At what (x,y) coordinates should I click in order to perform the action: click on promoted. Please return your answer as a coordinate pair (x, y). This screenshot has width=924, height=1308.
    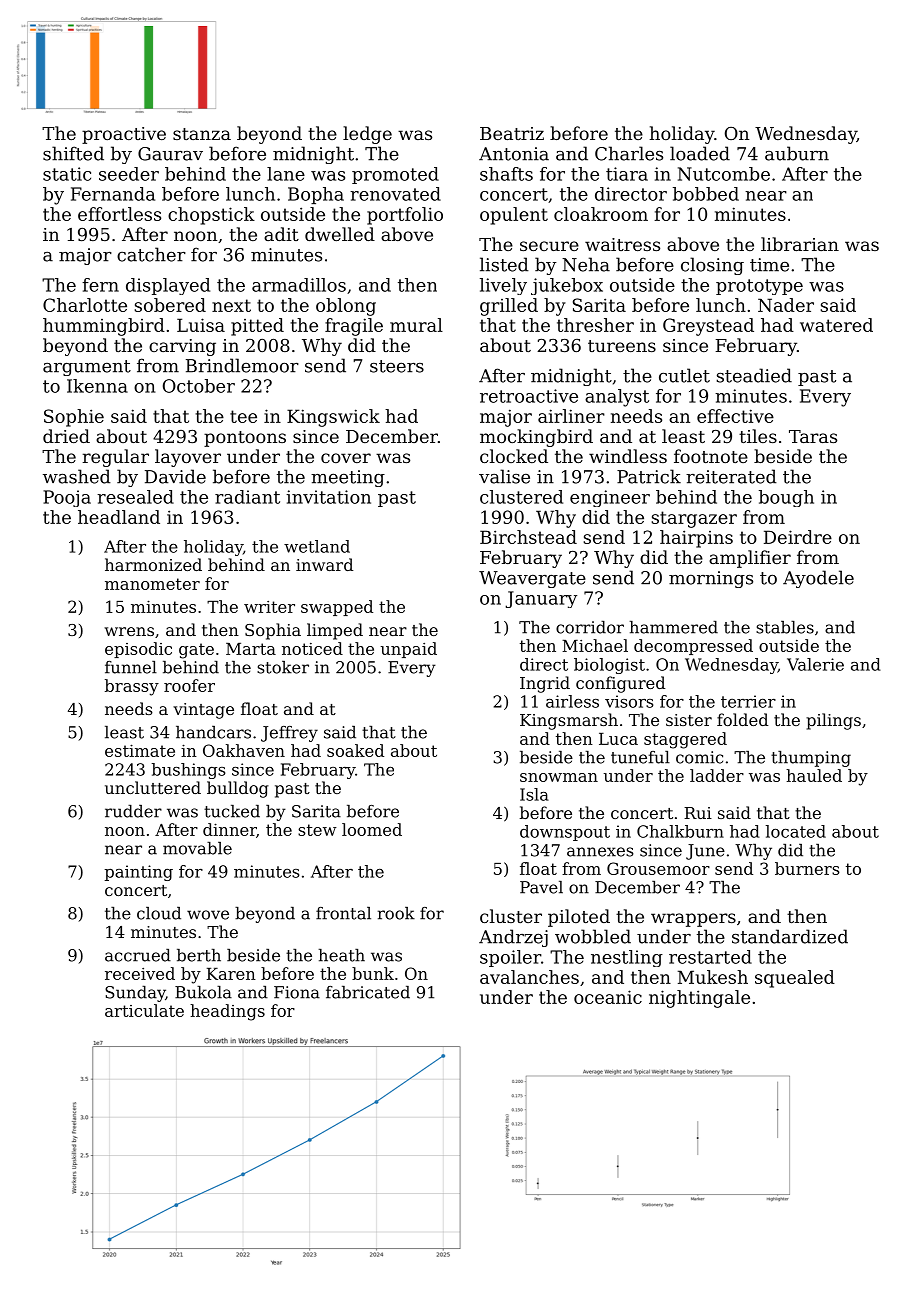
    Looking at the image, I should click on (395, 175).
